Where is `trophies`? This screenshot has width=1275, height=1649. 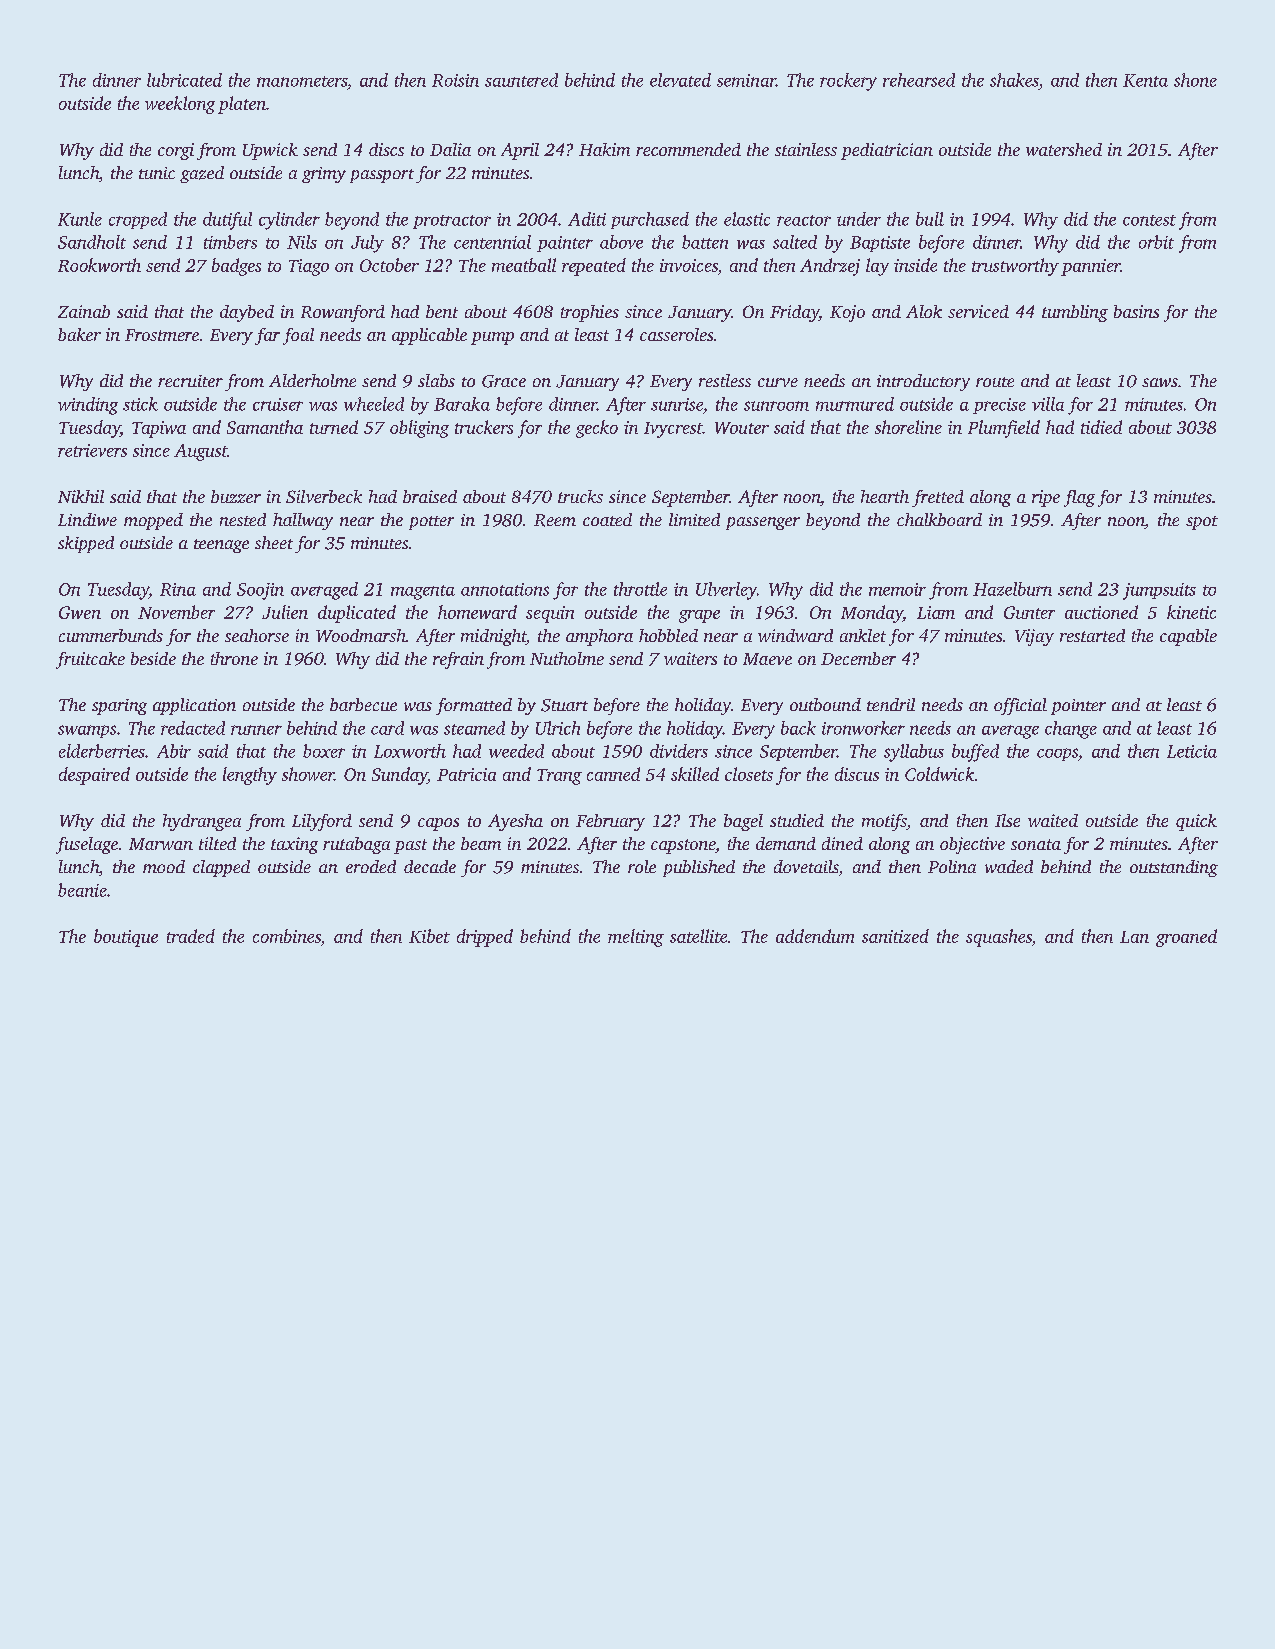
trophies is located at coordinates (590, 313).
